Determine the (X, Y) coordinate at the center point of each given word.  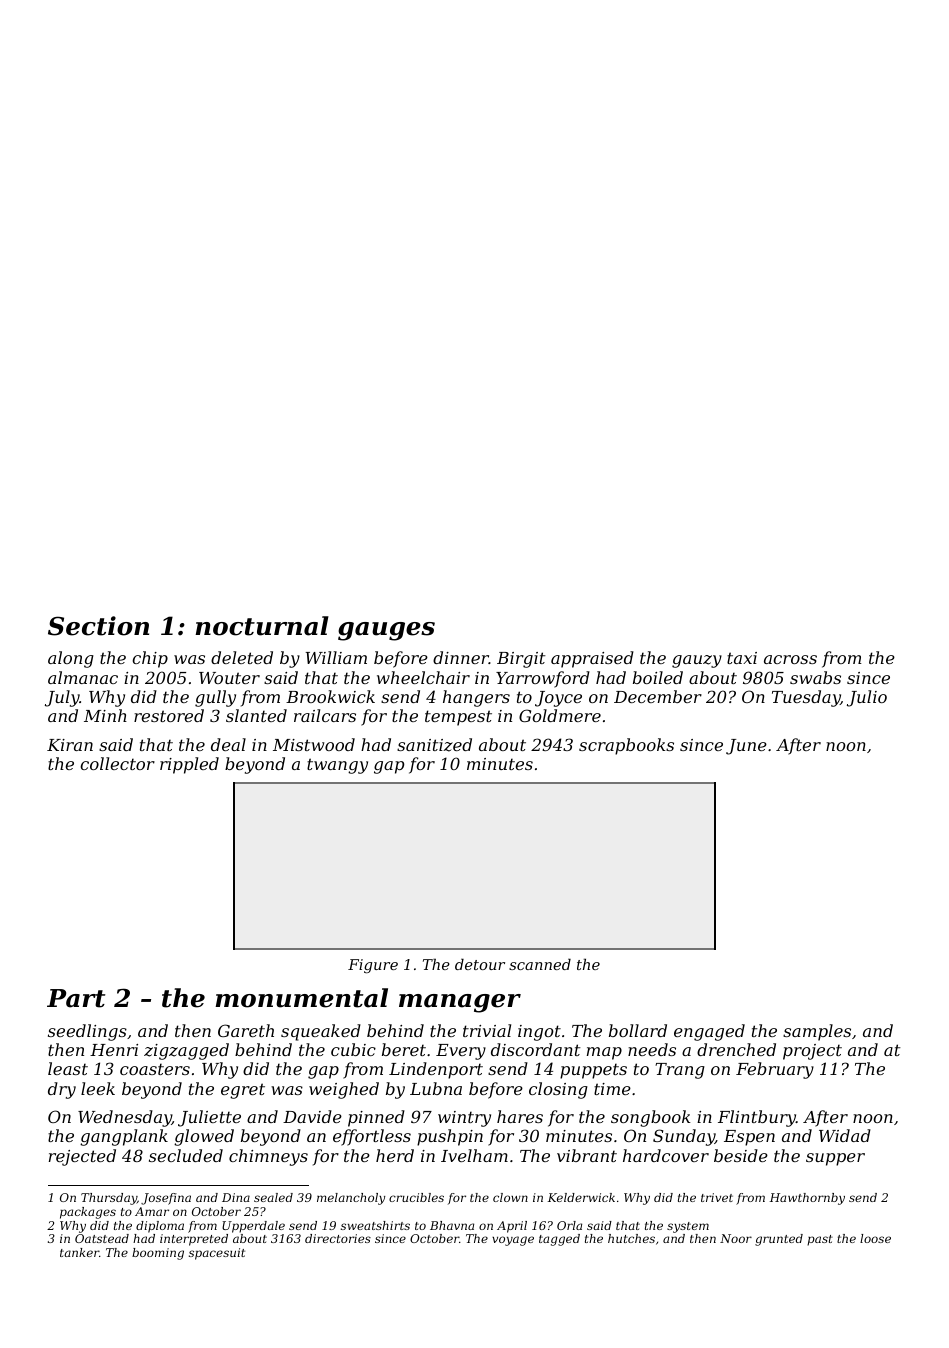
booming (158, 1254)
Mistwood (314, 744)
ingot (539, 1033)
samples (817, 1032)
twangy (337, 766)
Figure (373, 966)
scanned (540, 964)
